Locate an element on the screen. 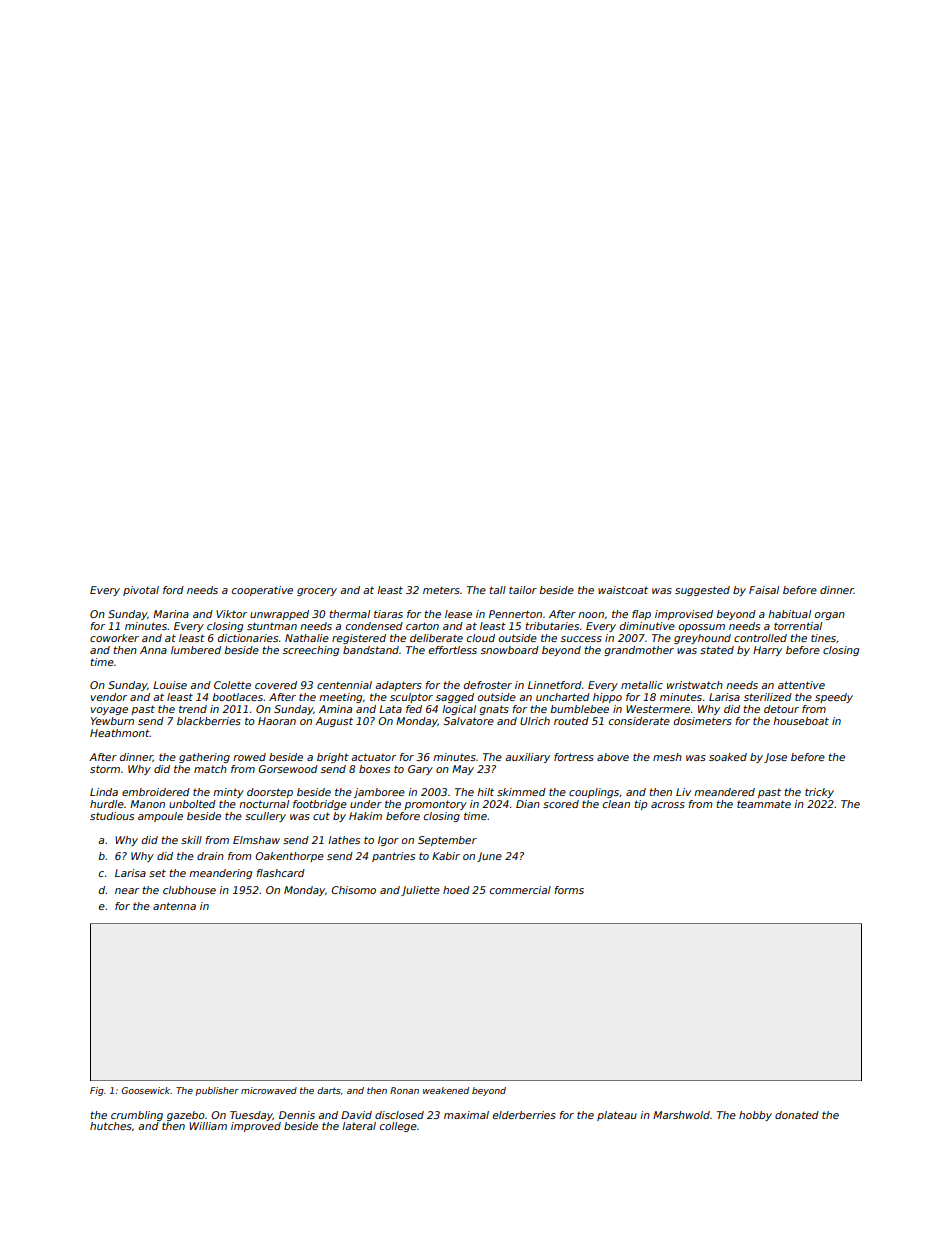 This screenshot has height=1233, width=952. skill is located at coordinates (191, 840).
